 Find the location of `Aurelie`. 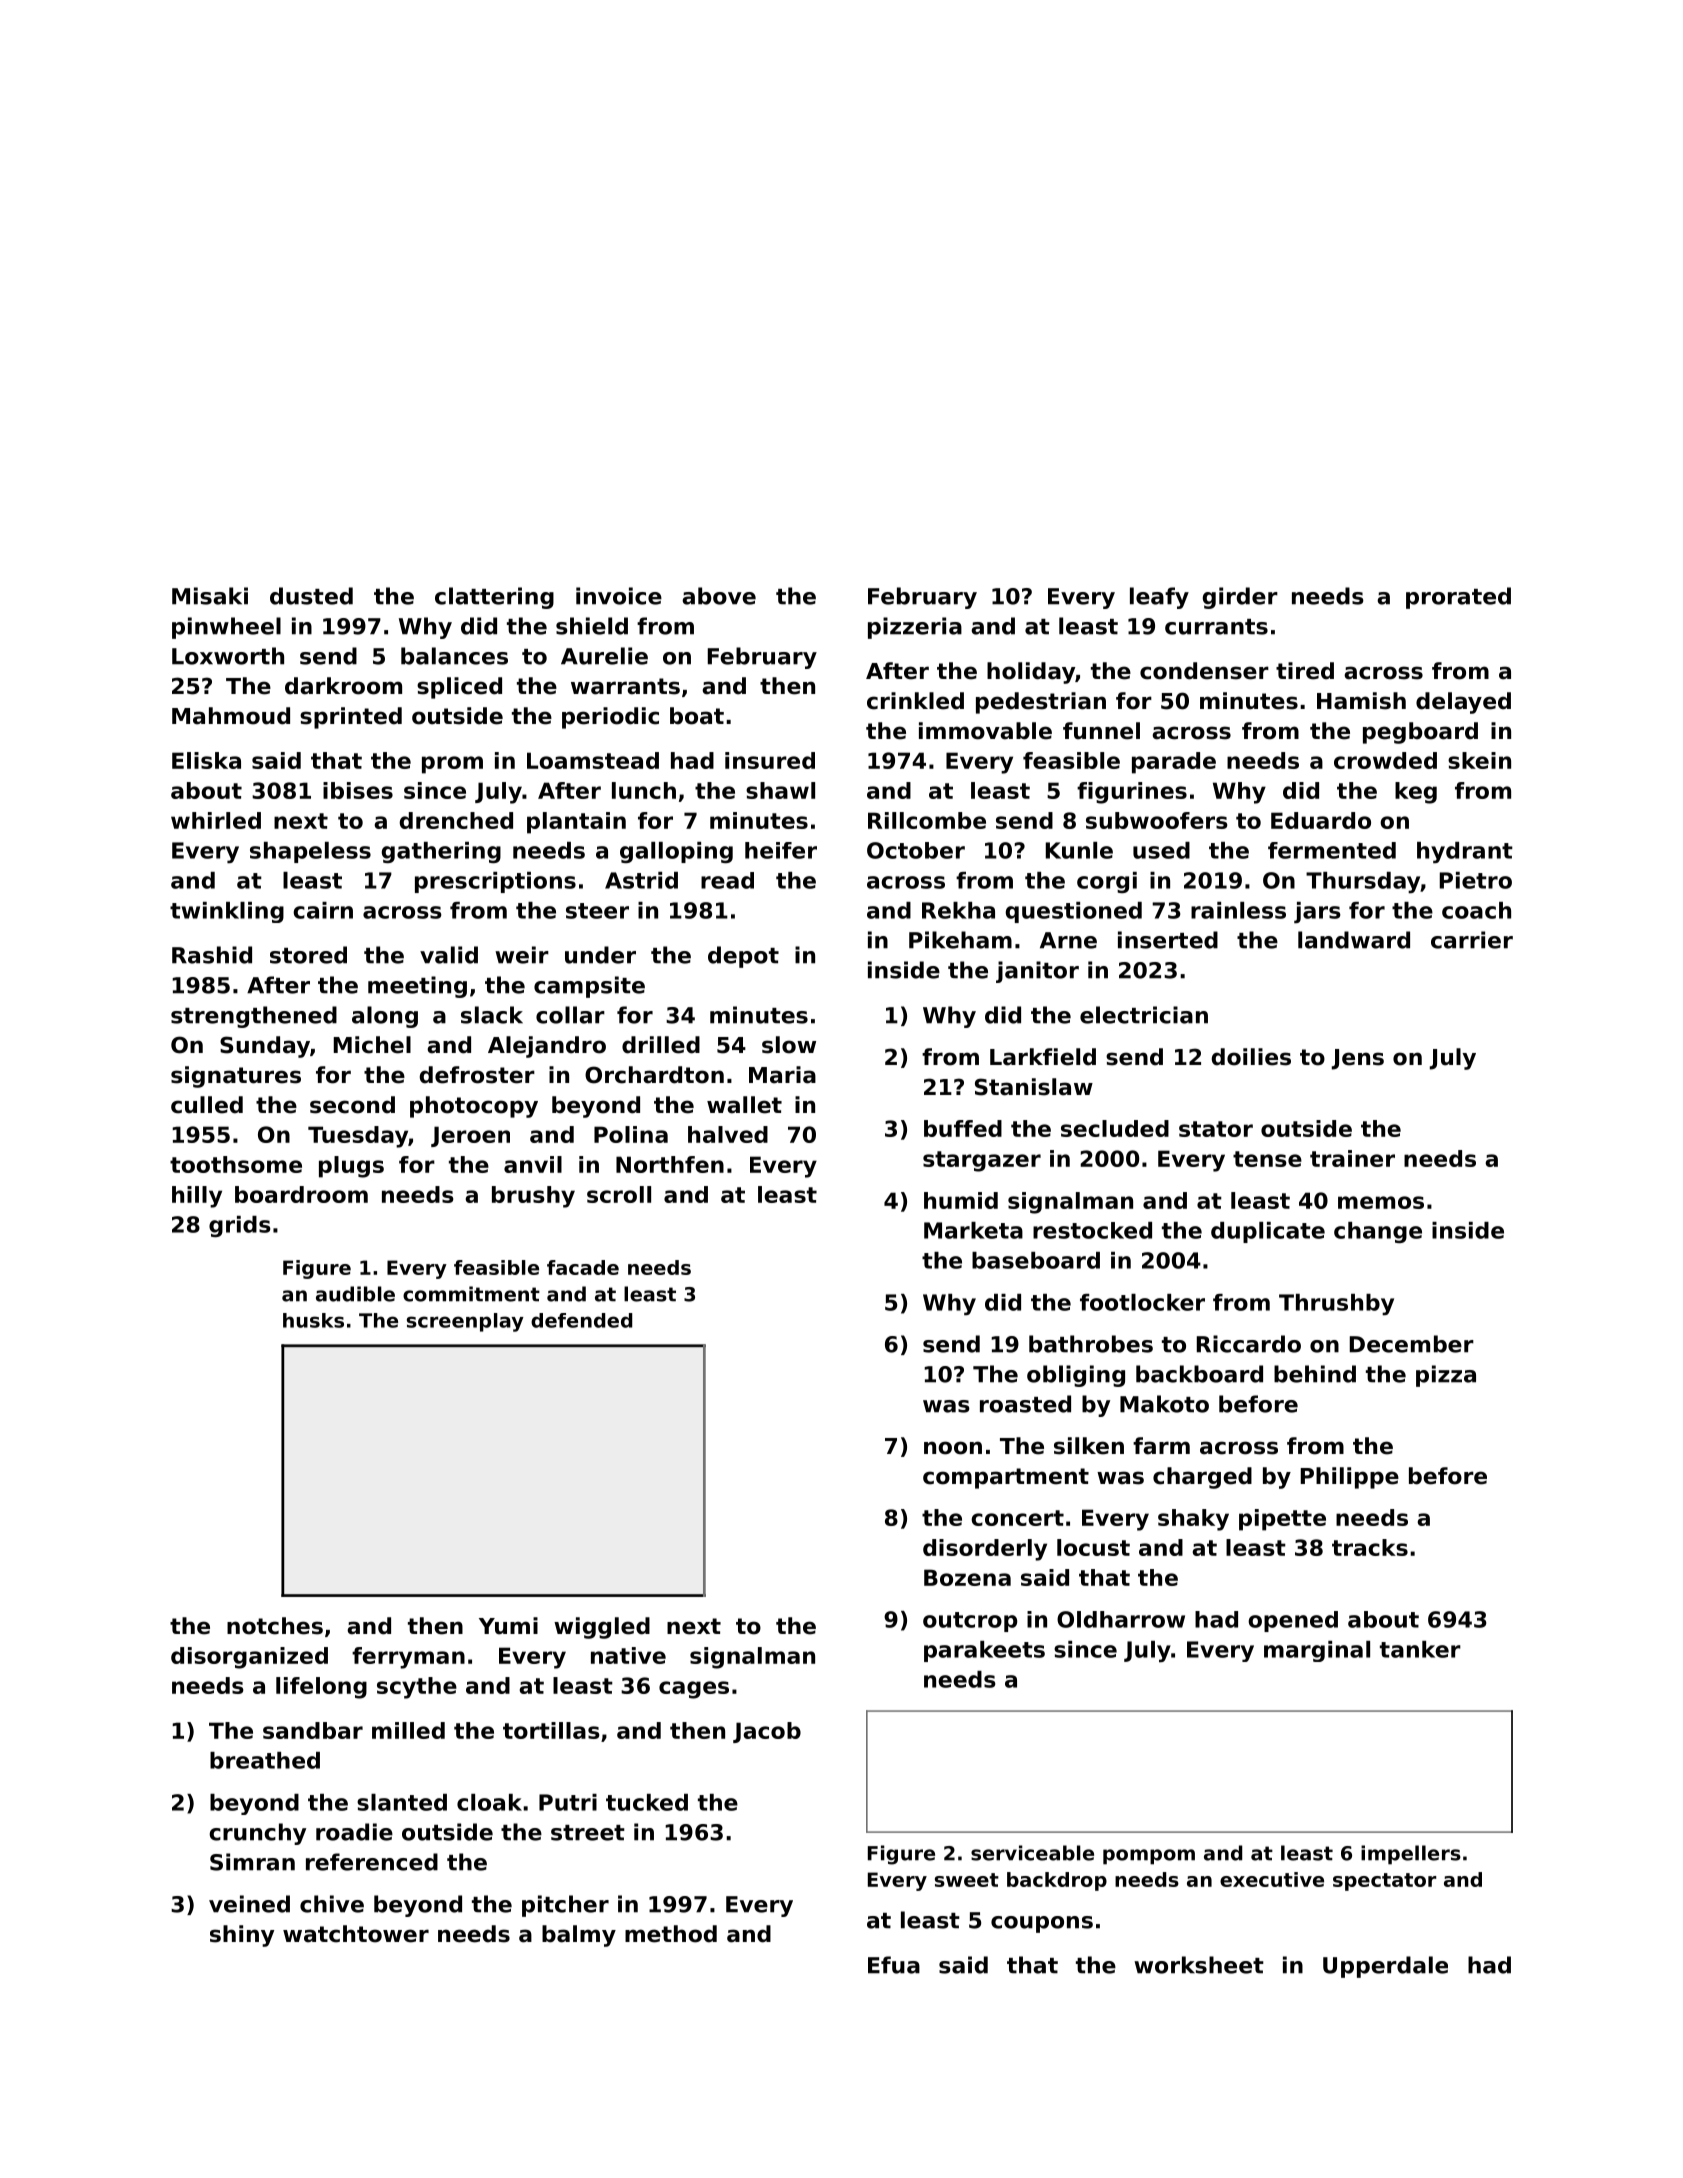

Aurelie is located at coordinates (604, 656).
